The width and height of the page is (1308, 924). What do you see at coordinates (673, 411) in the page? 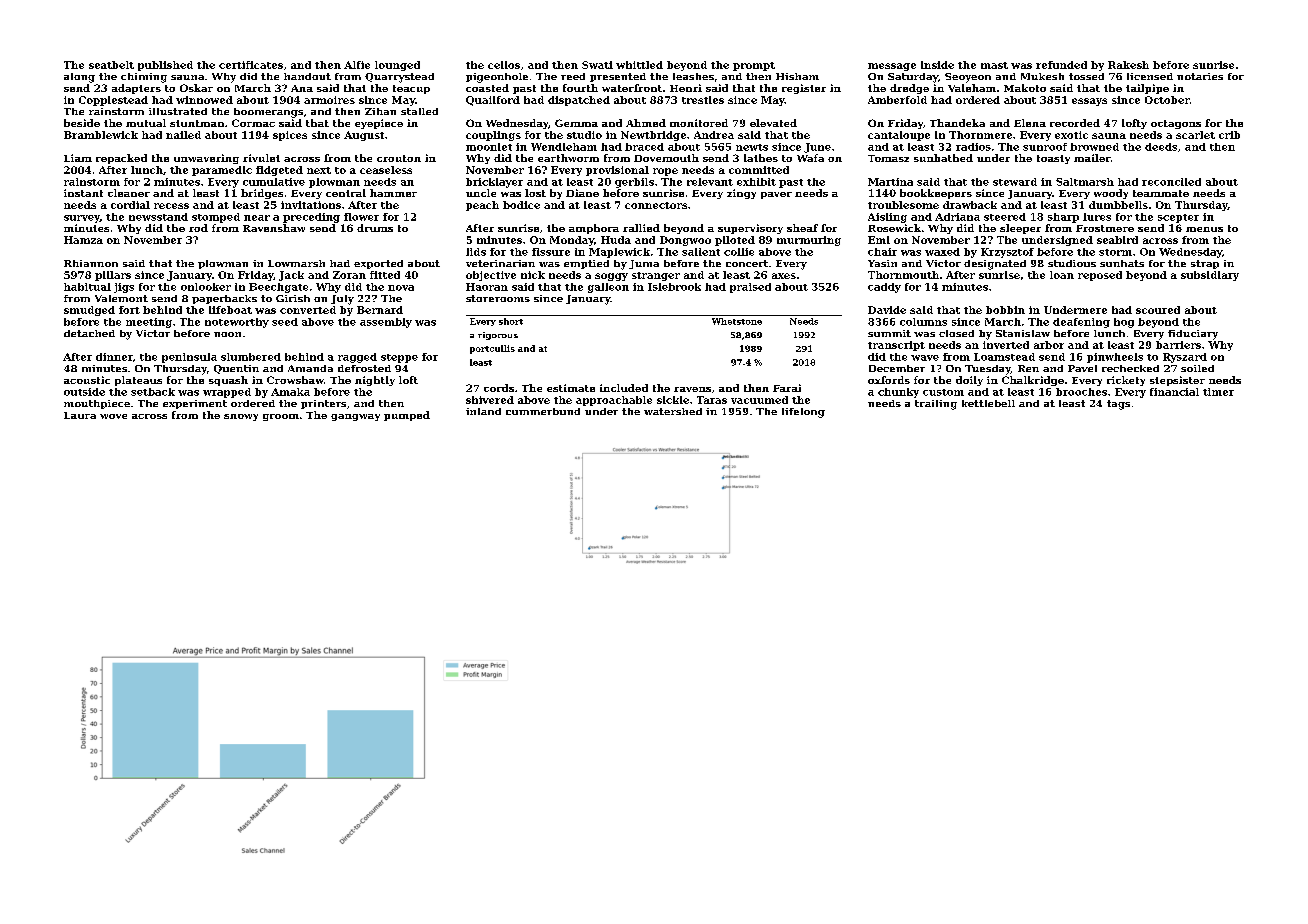
I see `watershed` at bounding box center [673, 411].
